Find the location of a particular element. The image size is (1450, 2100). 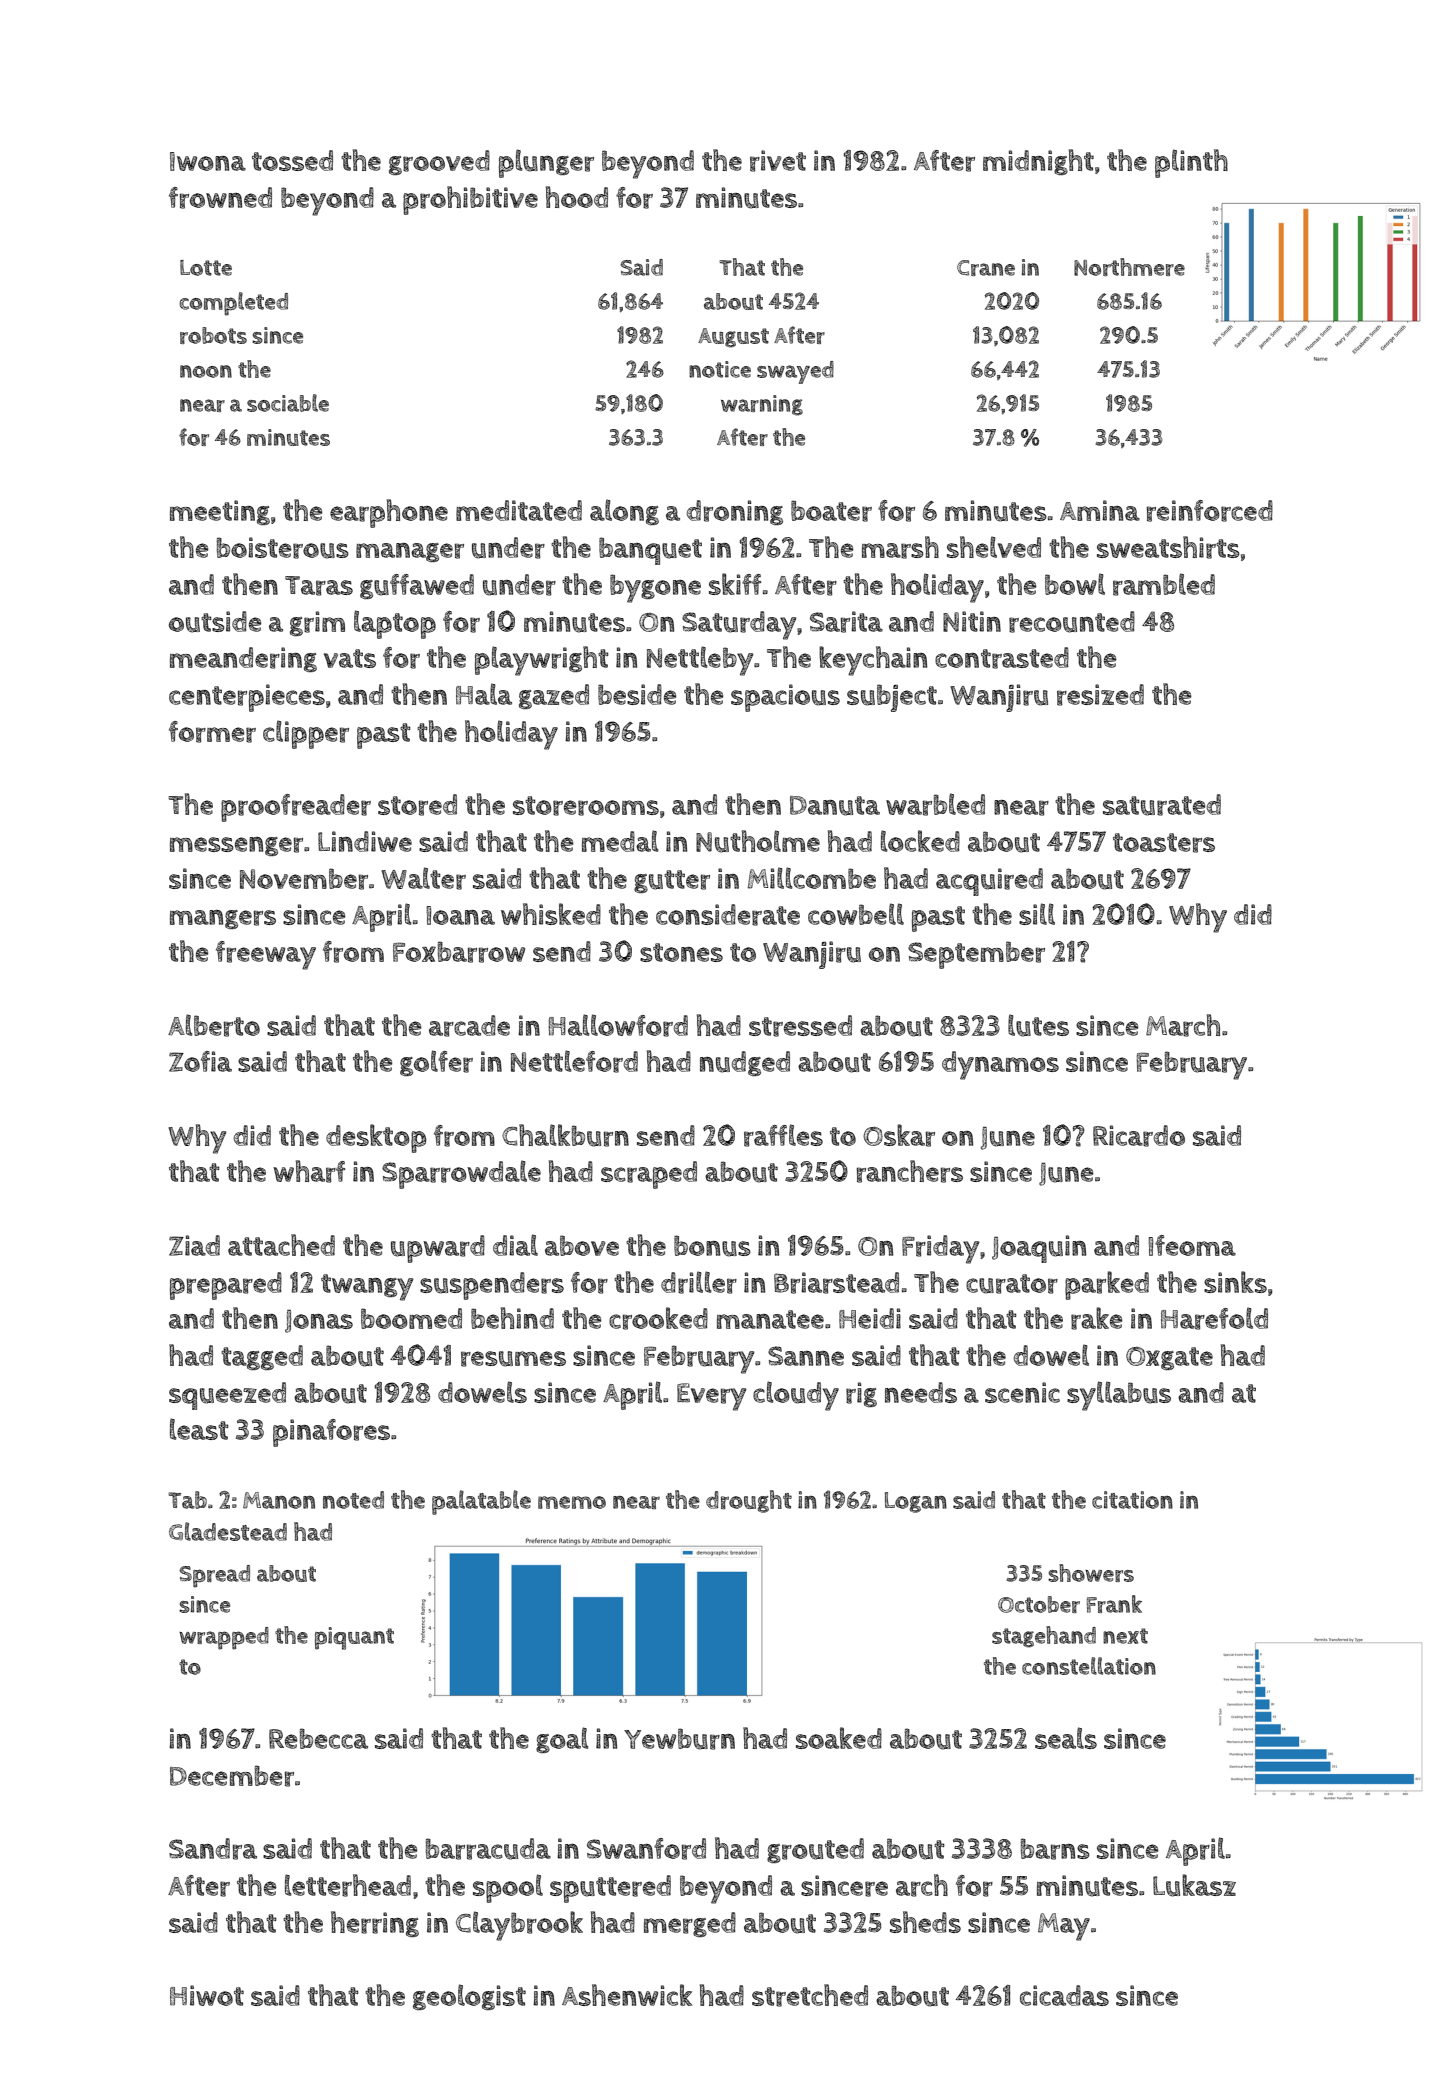

rivet is located at coordinates (778, 161).
